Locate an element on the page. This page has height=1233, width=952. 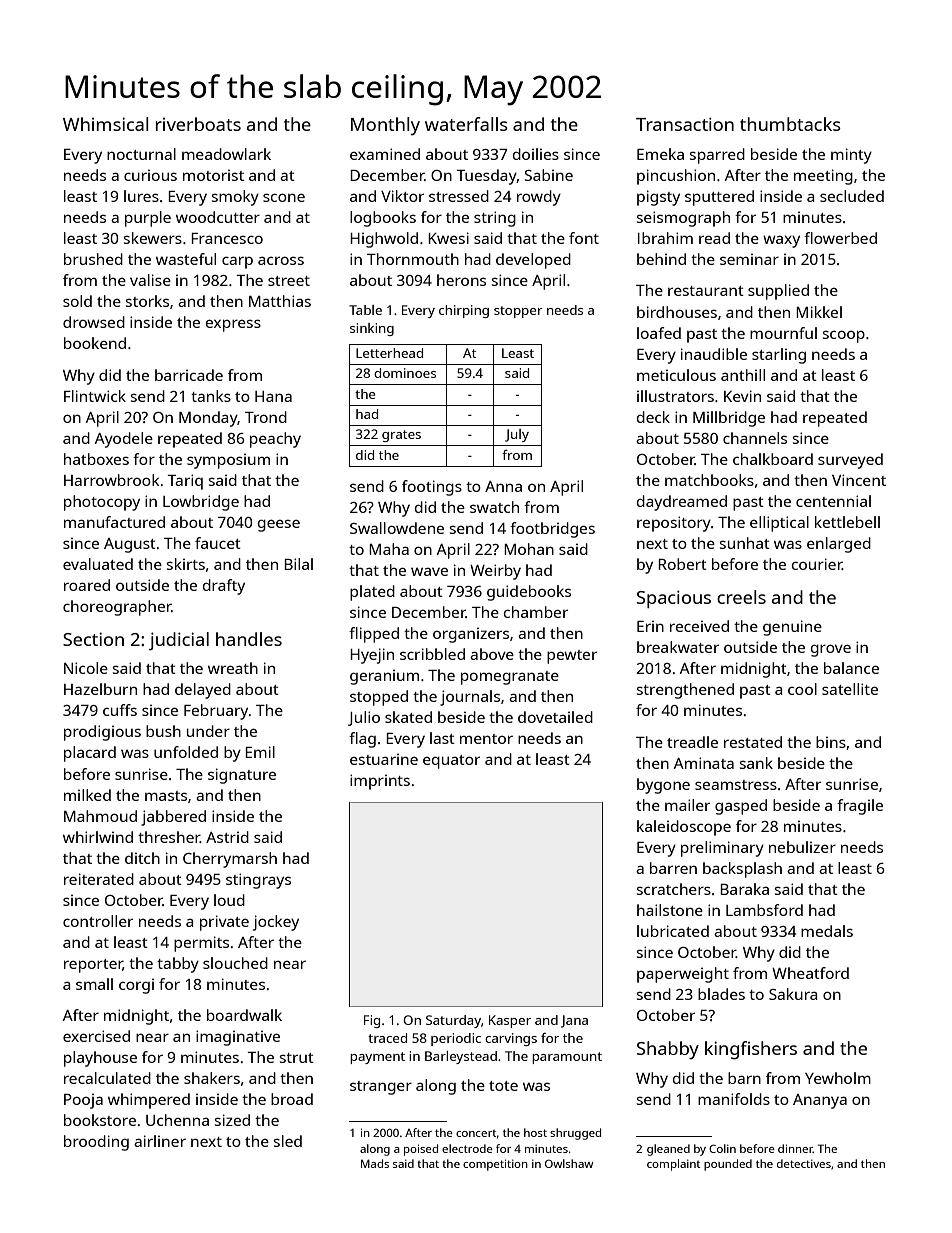
sized is located at coordinates (232, 1120).
